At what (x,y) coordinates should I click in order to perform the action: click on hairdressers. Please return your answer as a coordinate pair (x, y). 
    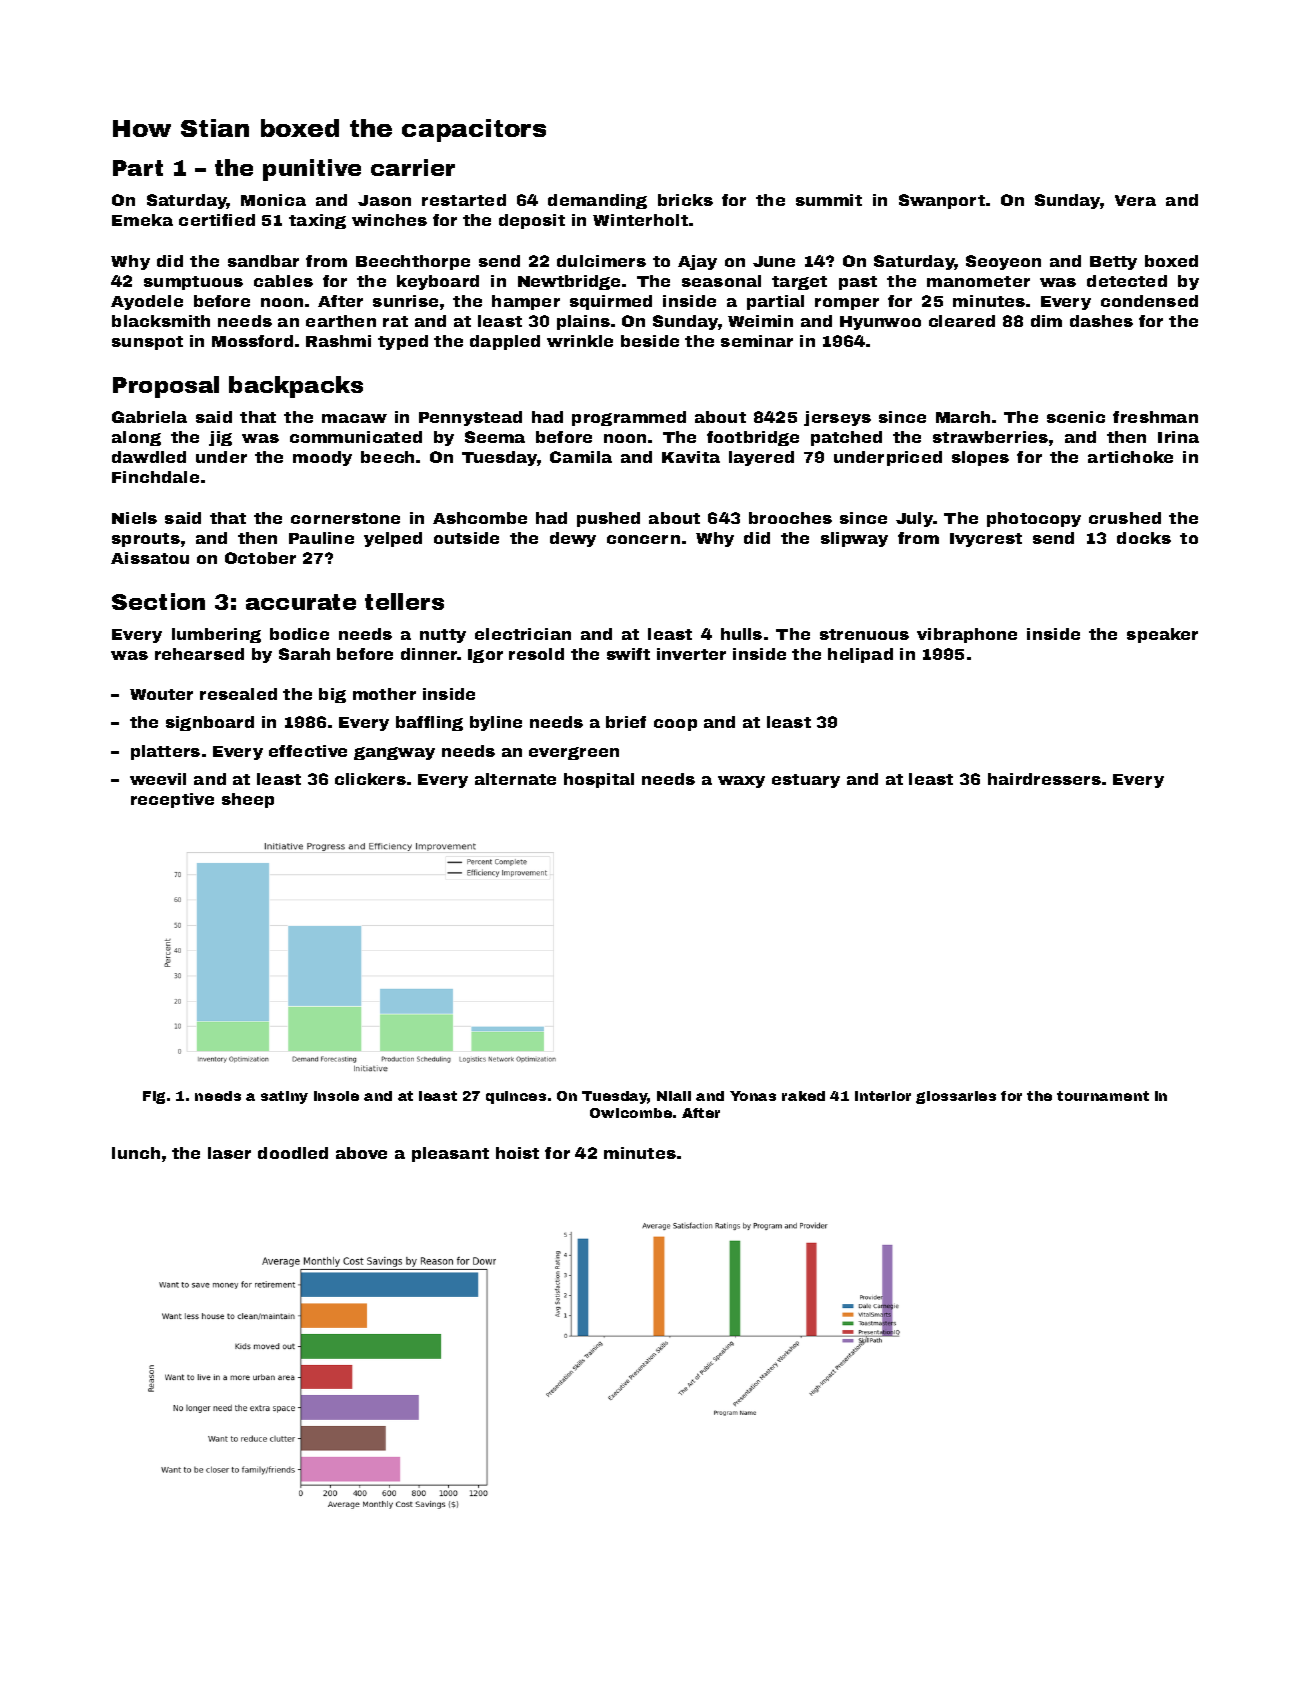
    Looking at the image, I should click on (1044, 779).
